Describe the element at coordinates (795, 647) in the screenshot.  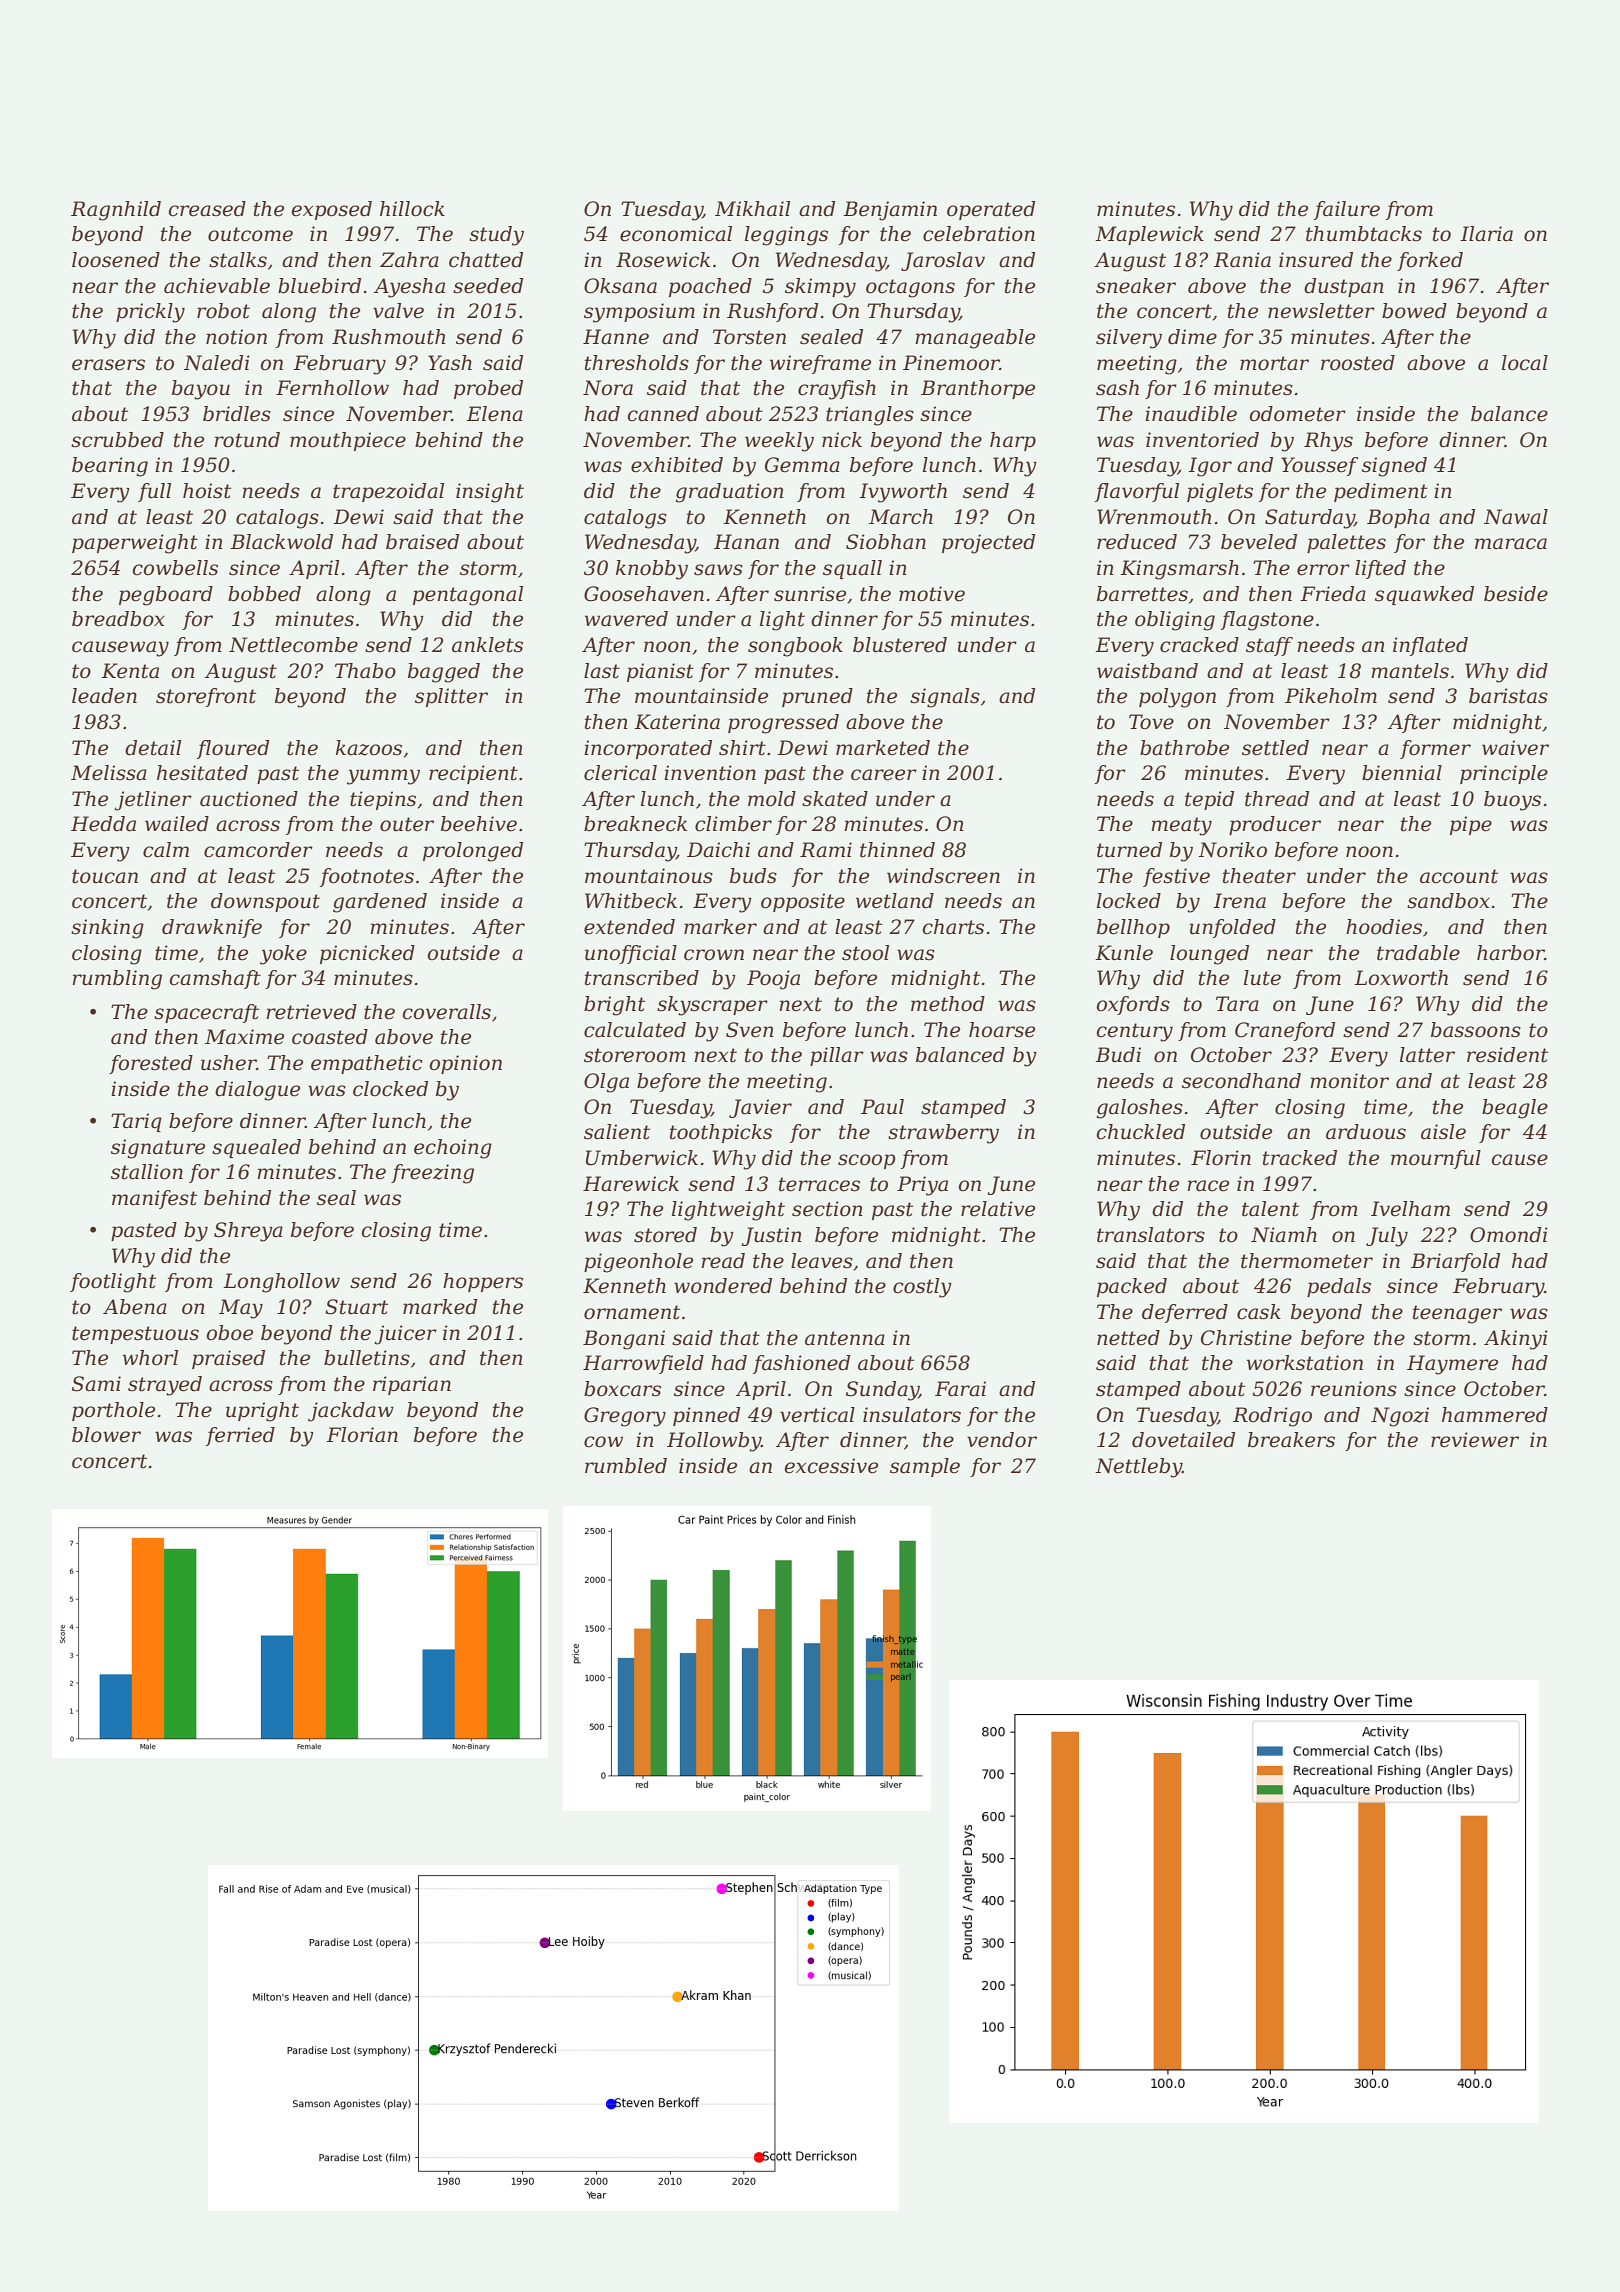
I see `songbook` at that location.
